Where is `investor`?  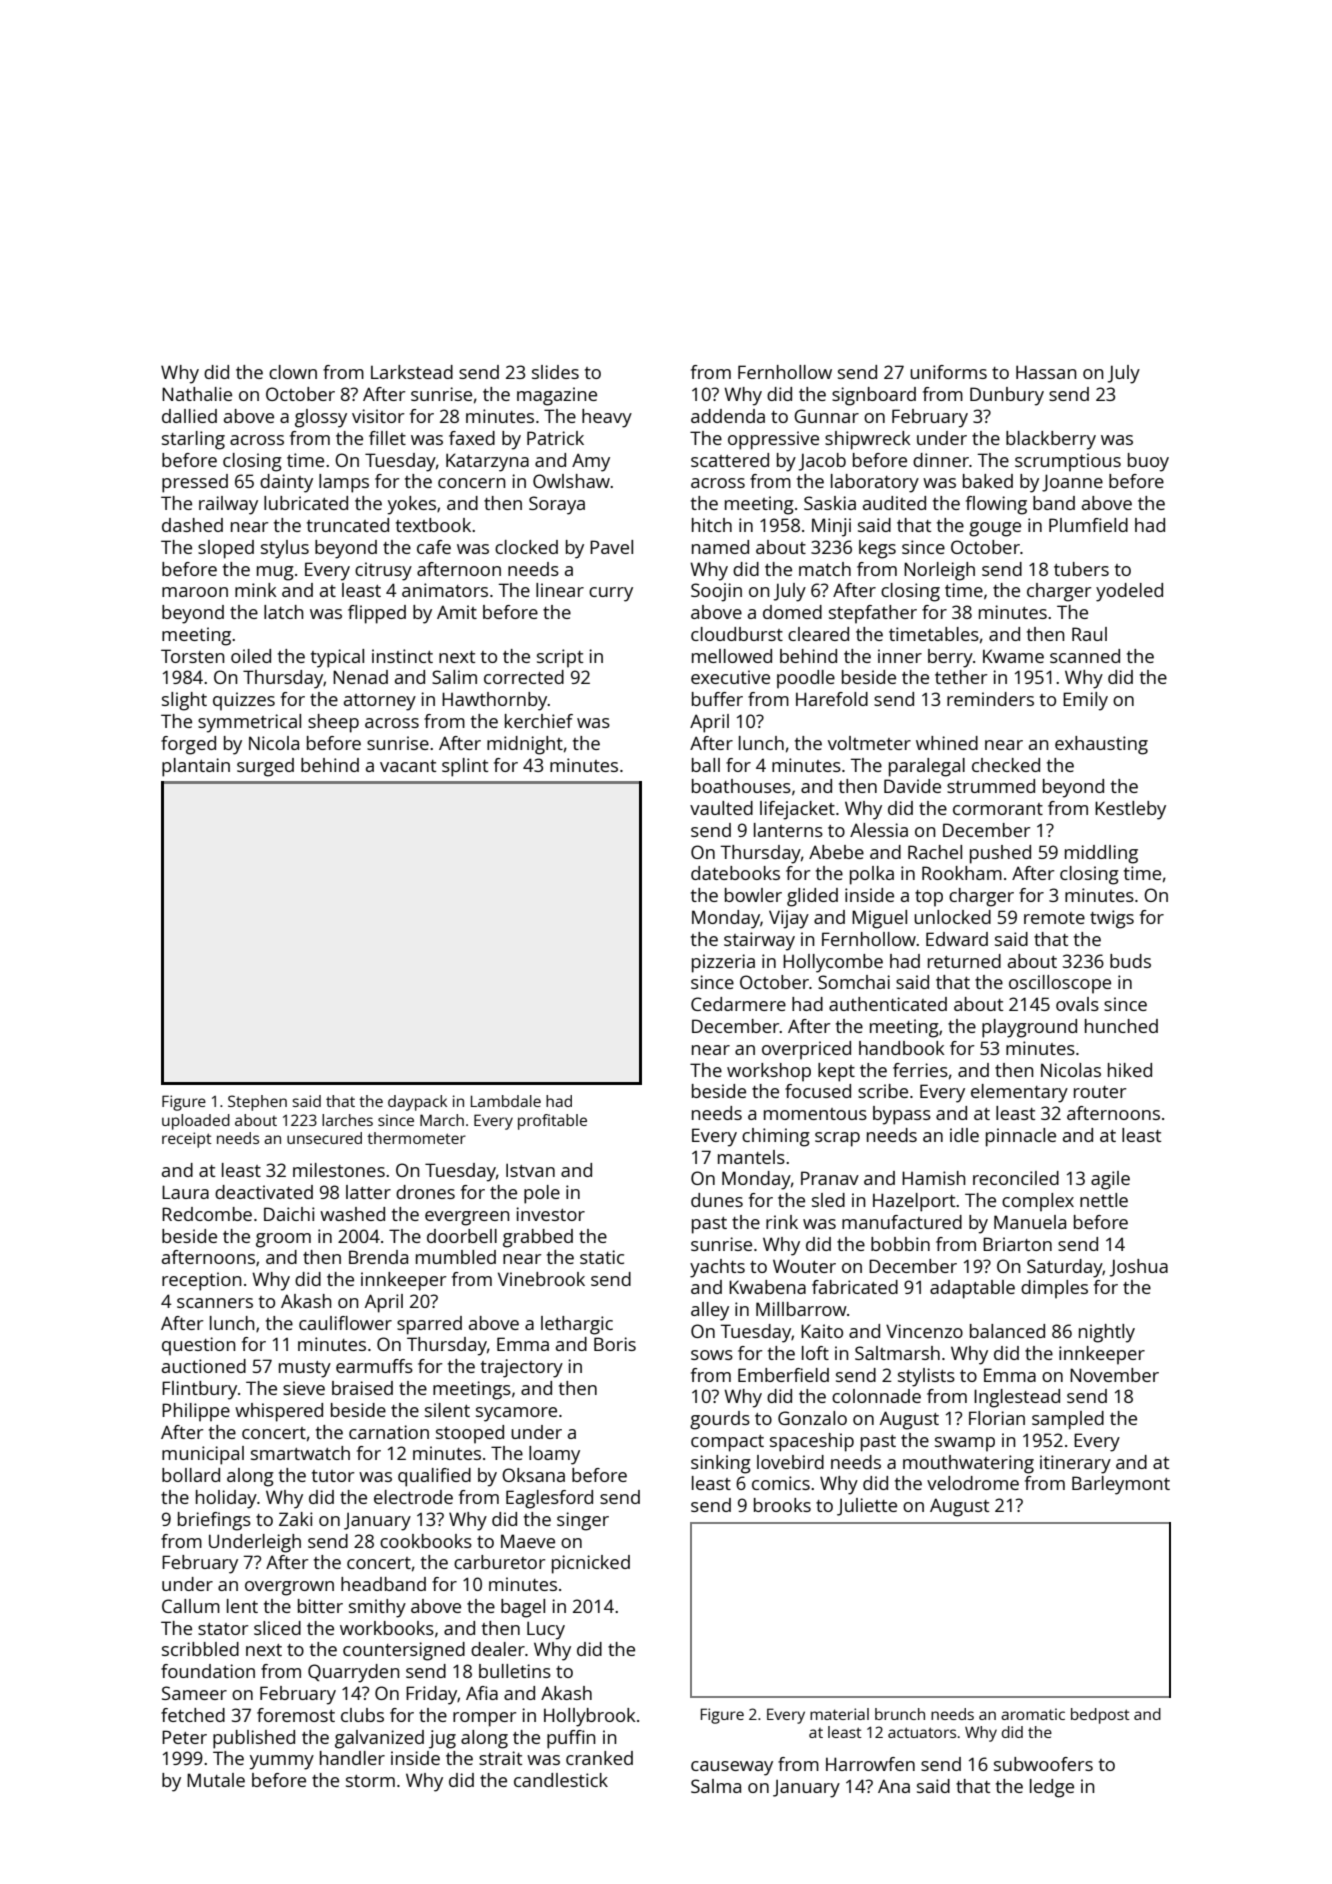
investor is located at coordinates (550, 1214).
